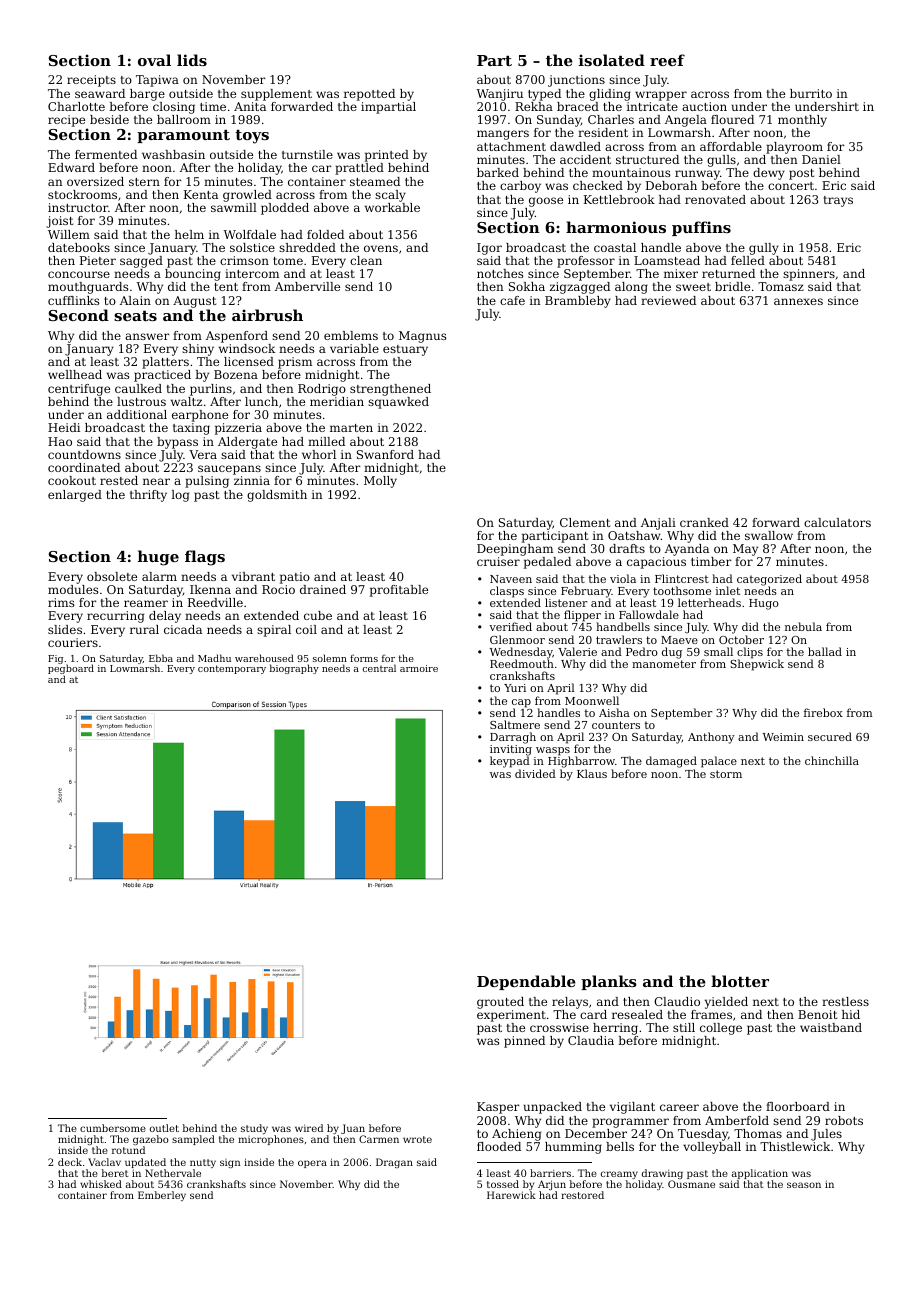 Image resolution: width=924 pixels, height=1308 pixels. I want to click on chinchilla, so click(832, 760).
